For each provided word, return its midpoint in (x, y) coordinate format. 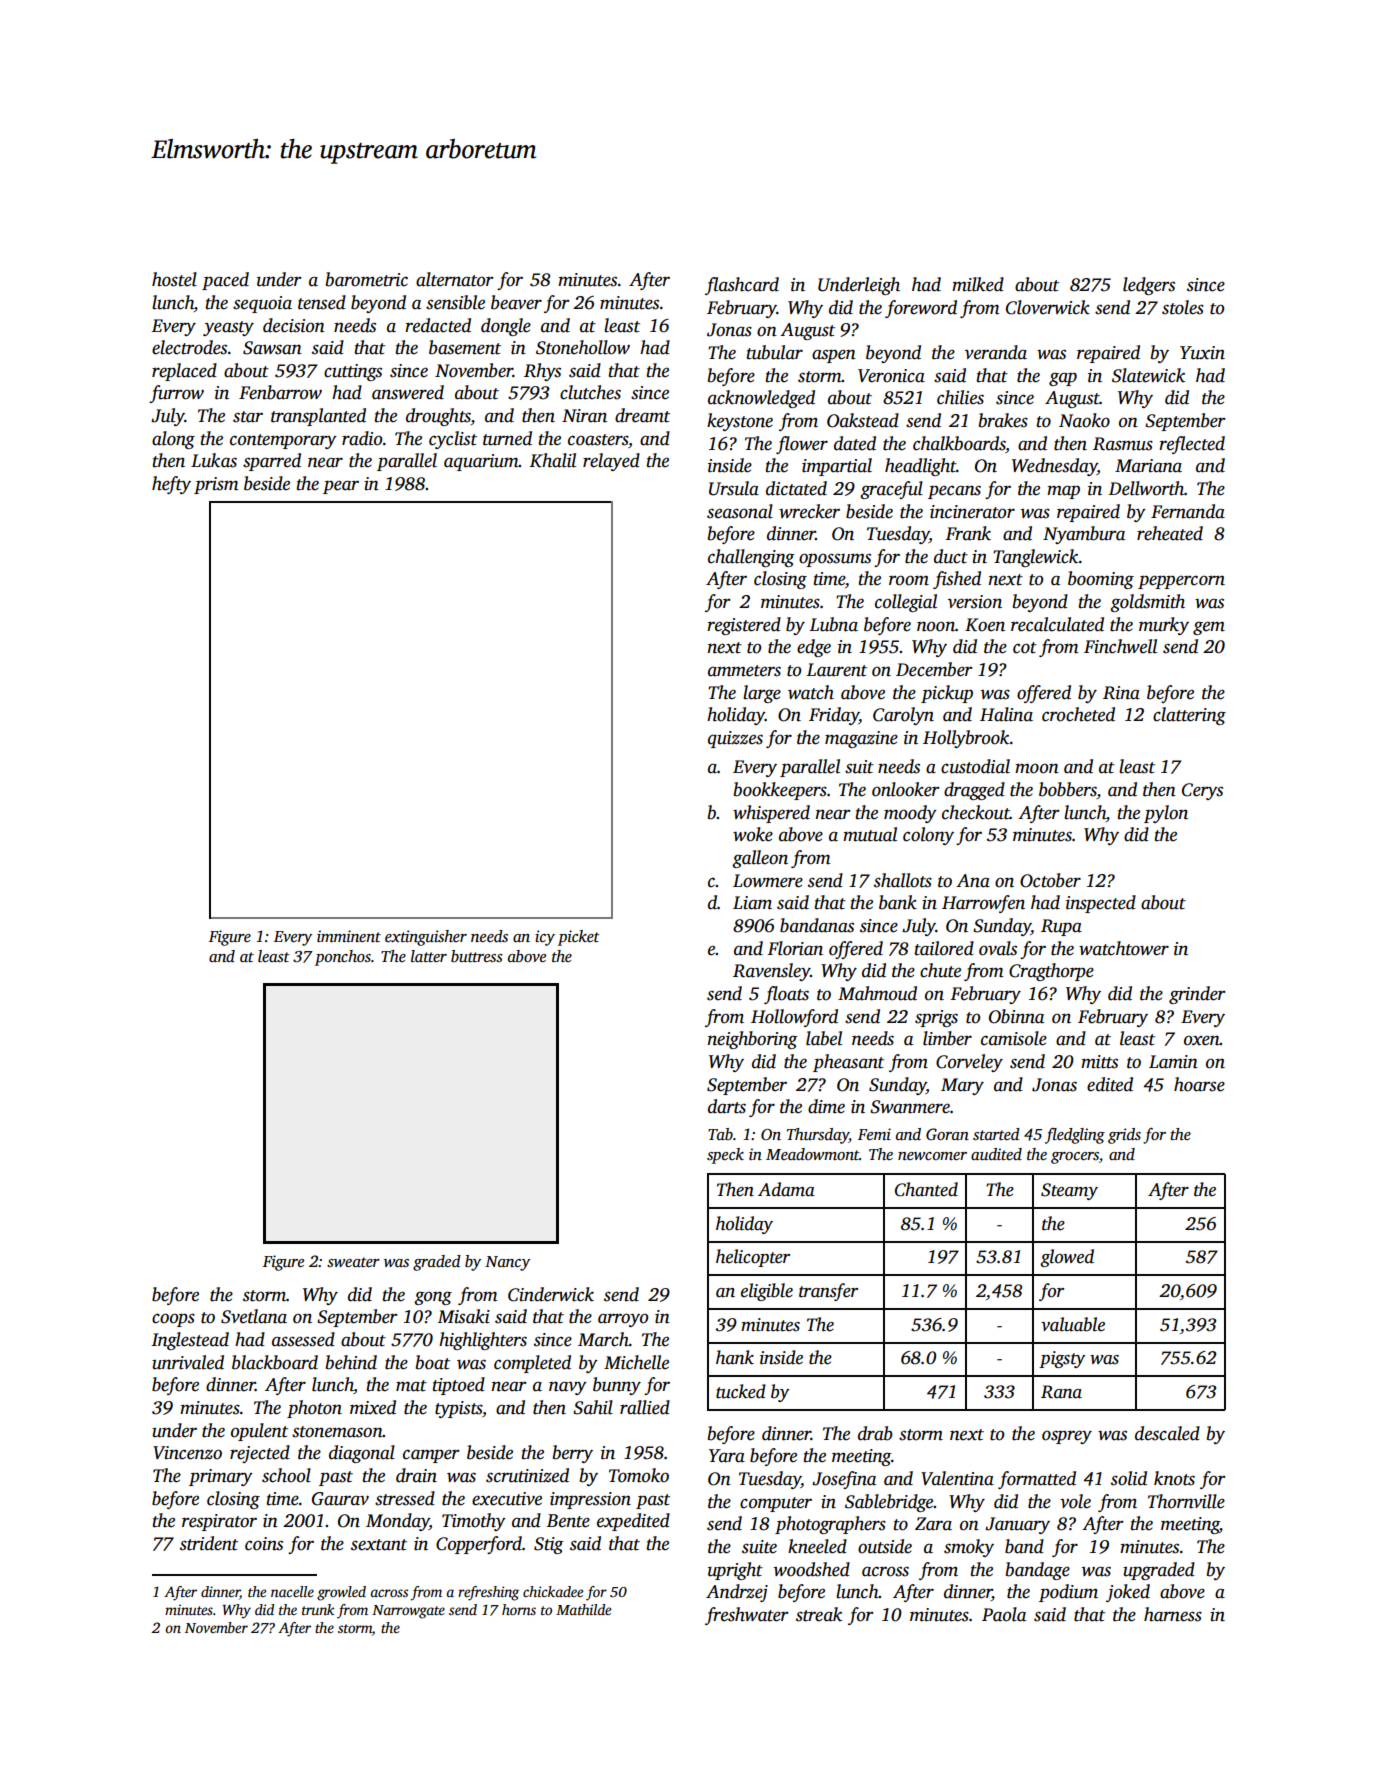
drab (875, 1433)
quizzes (735, 739)
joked (1128, 1593)
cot (1025, 648)
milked (978, 284)
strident (209, 1543)
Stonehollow (583, 347)
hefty (171, 485)
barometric (367, 279)
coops (173, 1320)
